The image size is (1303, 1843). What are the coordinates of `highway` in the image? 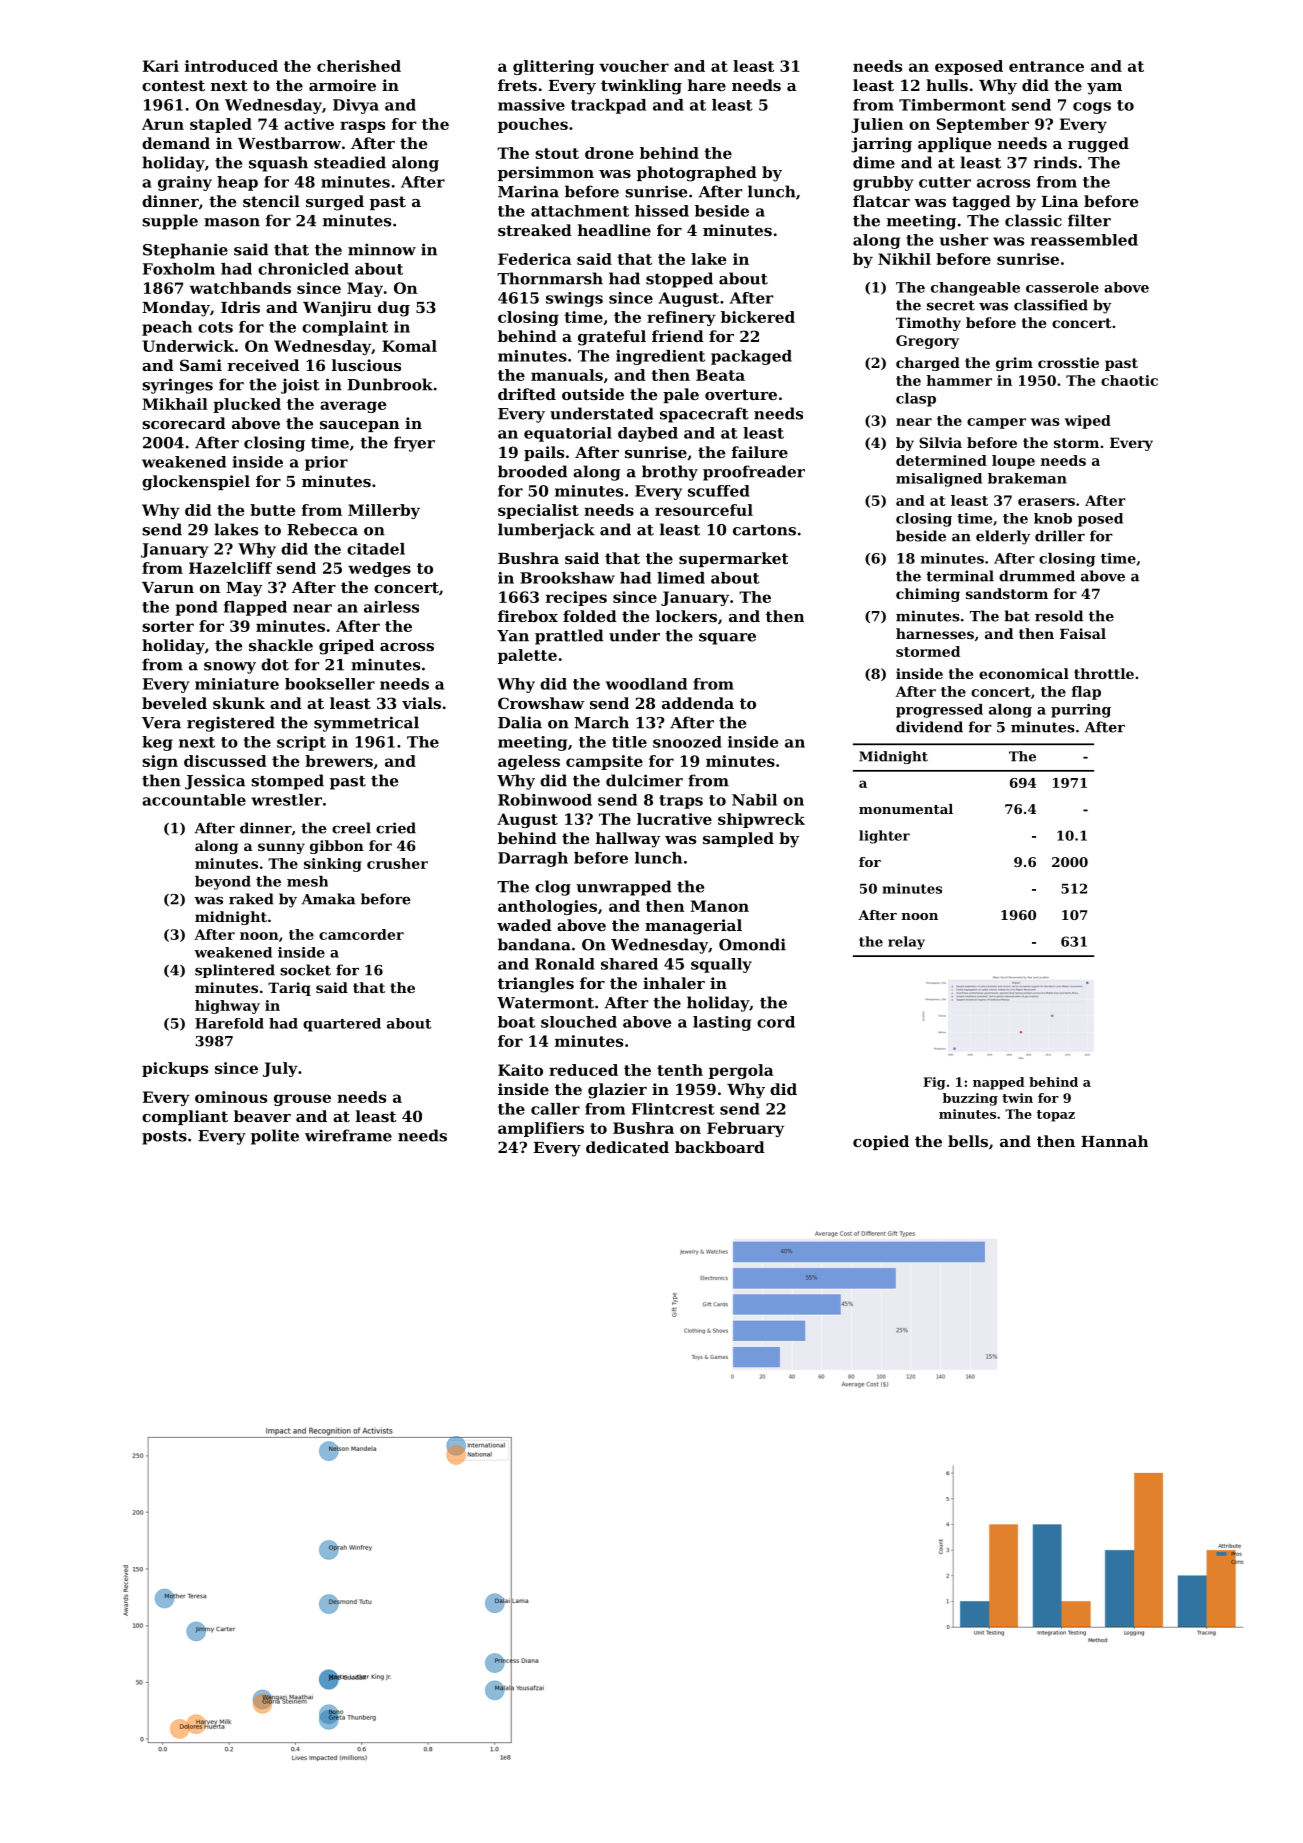 It's located at (227, 1007).
